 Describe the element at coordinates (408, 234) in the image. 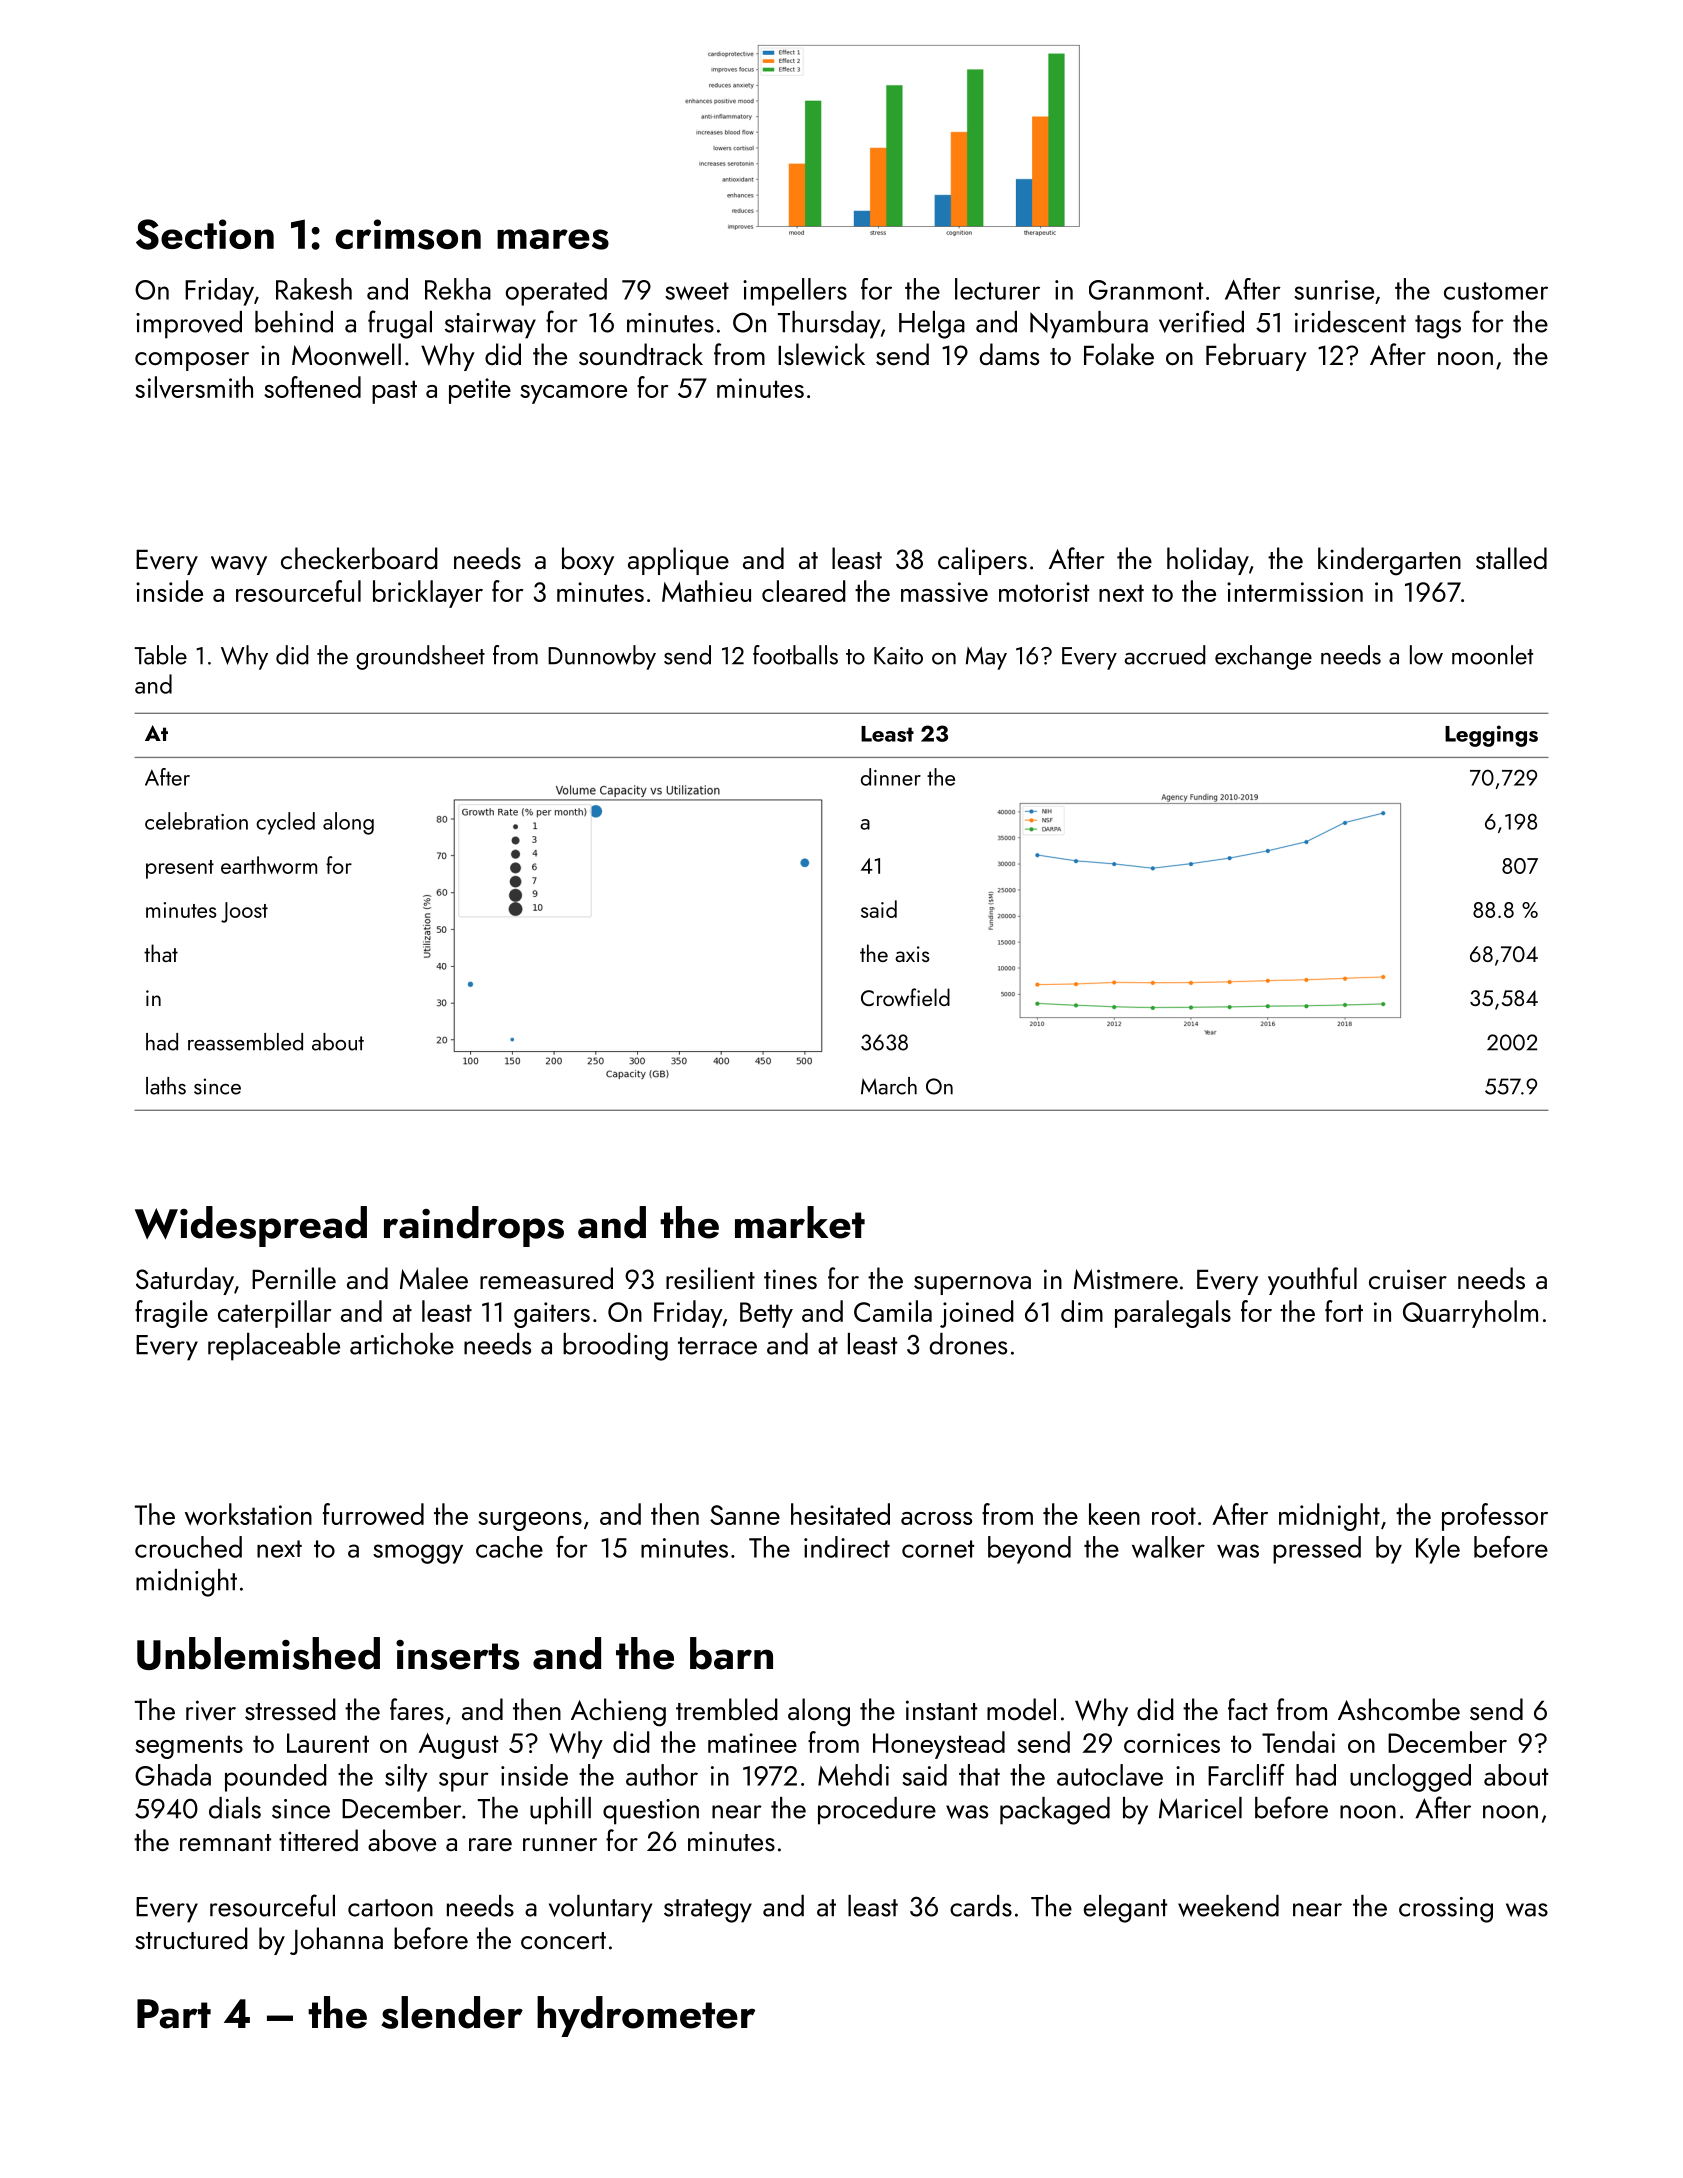

I see `crimson` at that location.
